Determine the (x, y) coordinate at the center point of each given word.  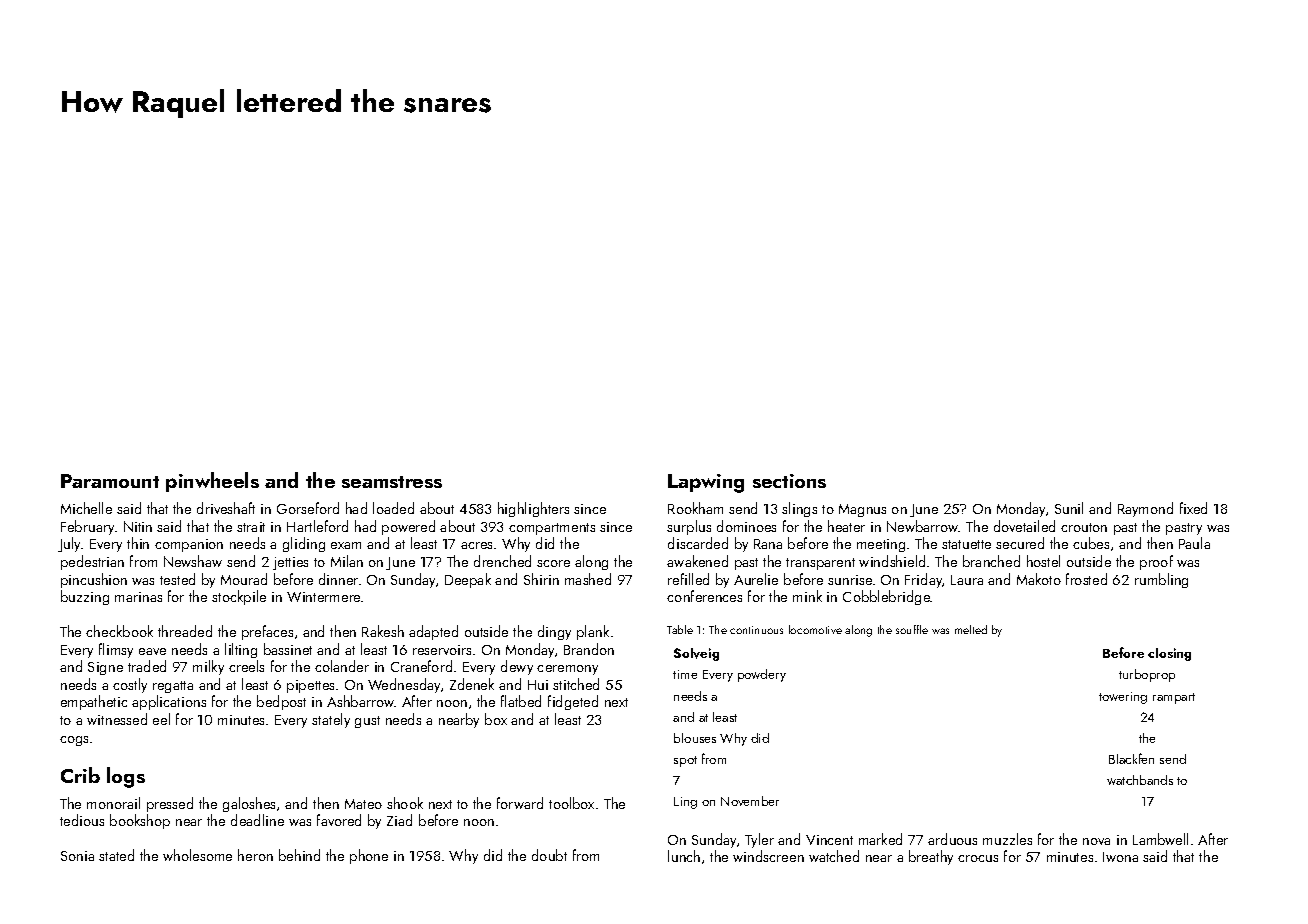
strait (251, 527)
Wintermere (324, 597)
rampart (1174, 698)
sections (789, 481)
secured (1020, 543)
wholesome (197, 855)
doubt (549, 855)
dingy (554, 632)
